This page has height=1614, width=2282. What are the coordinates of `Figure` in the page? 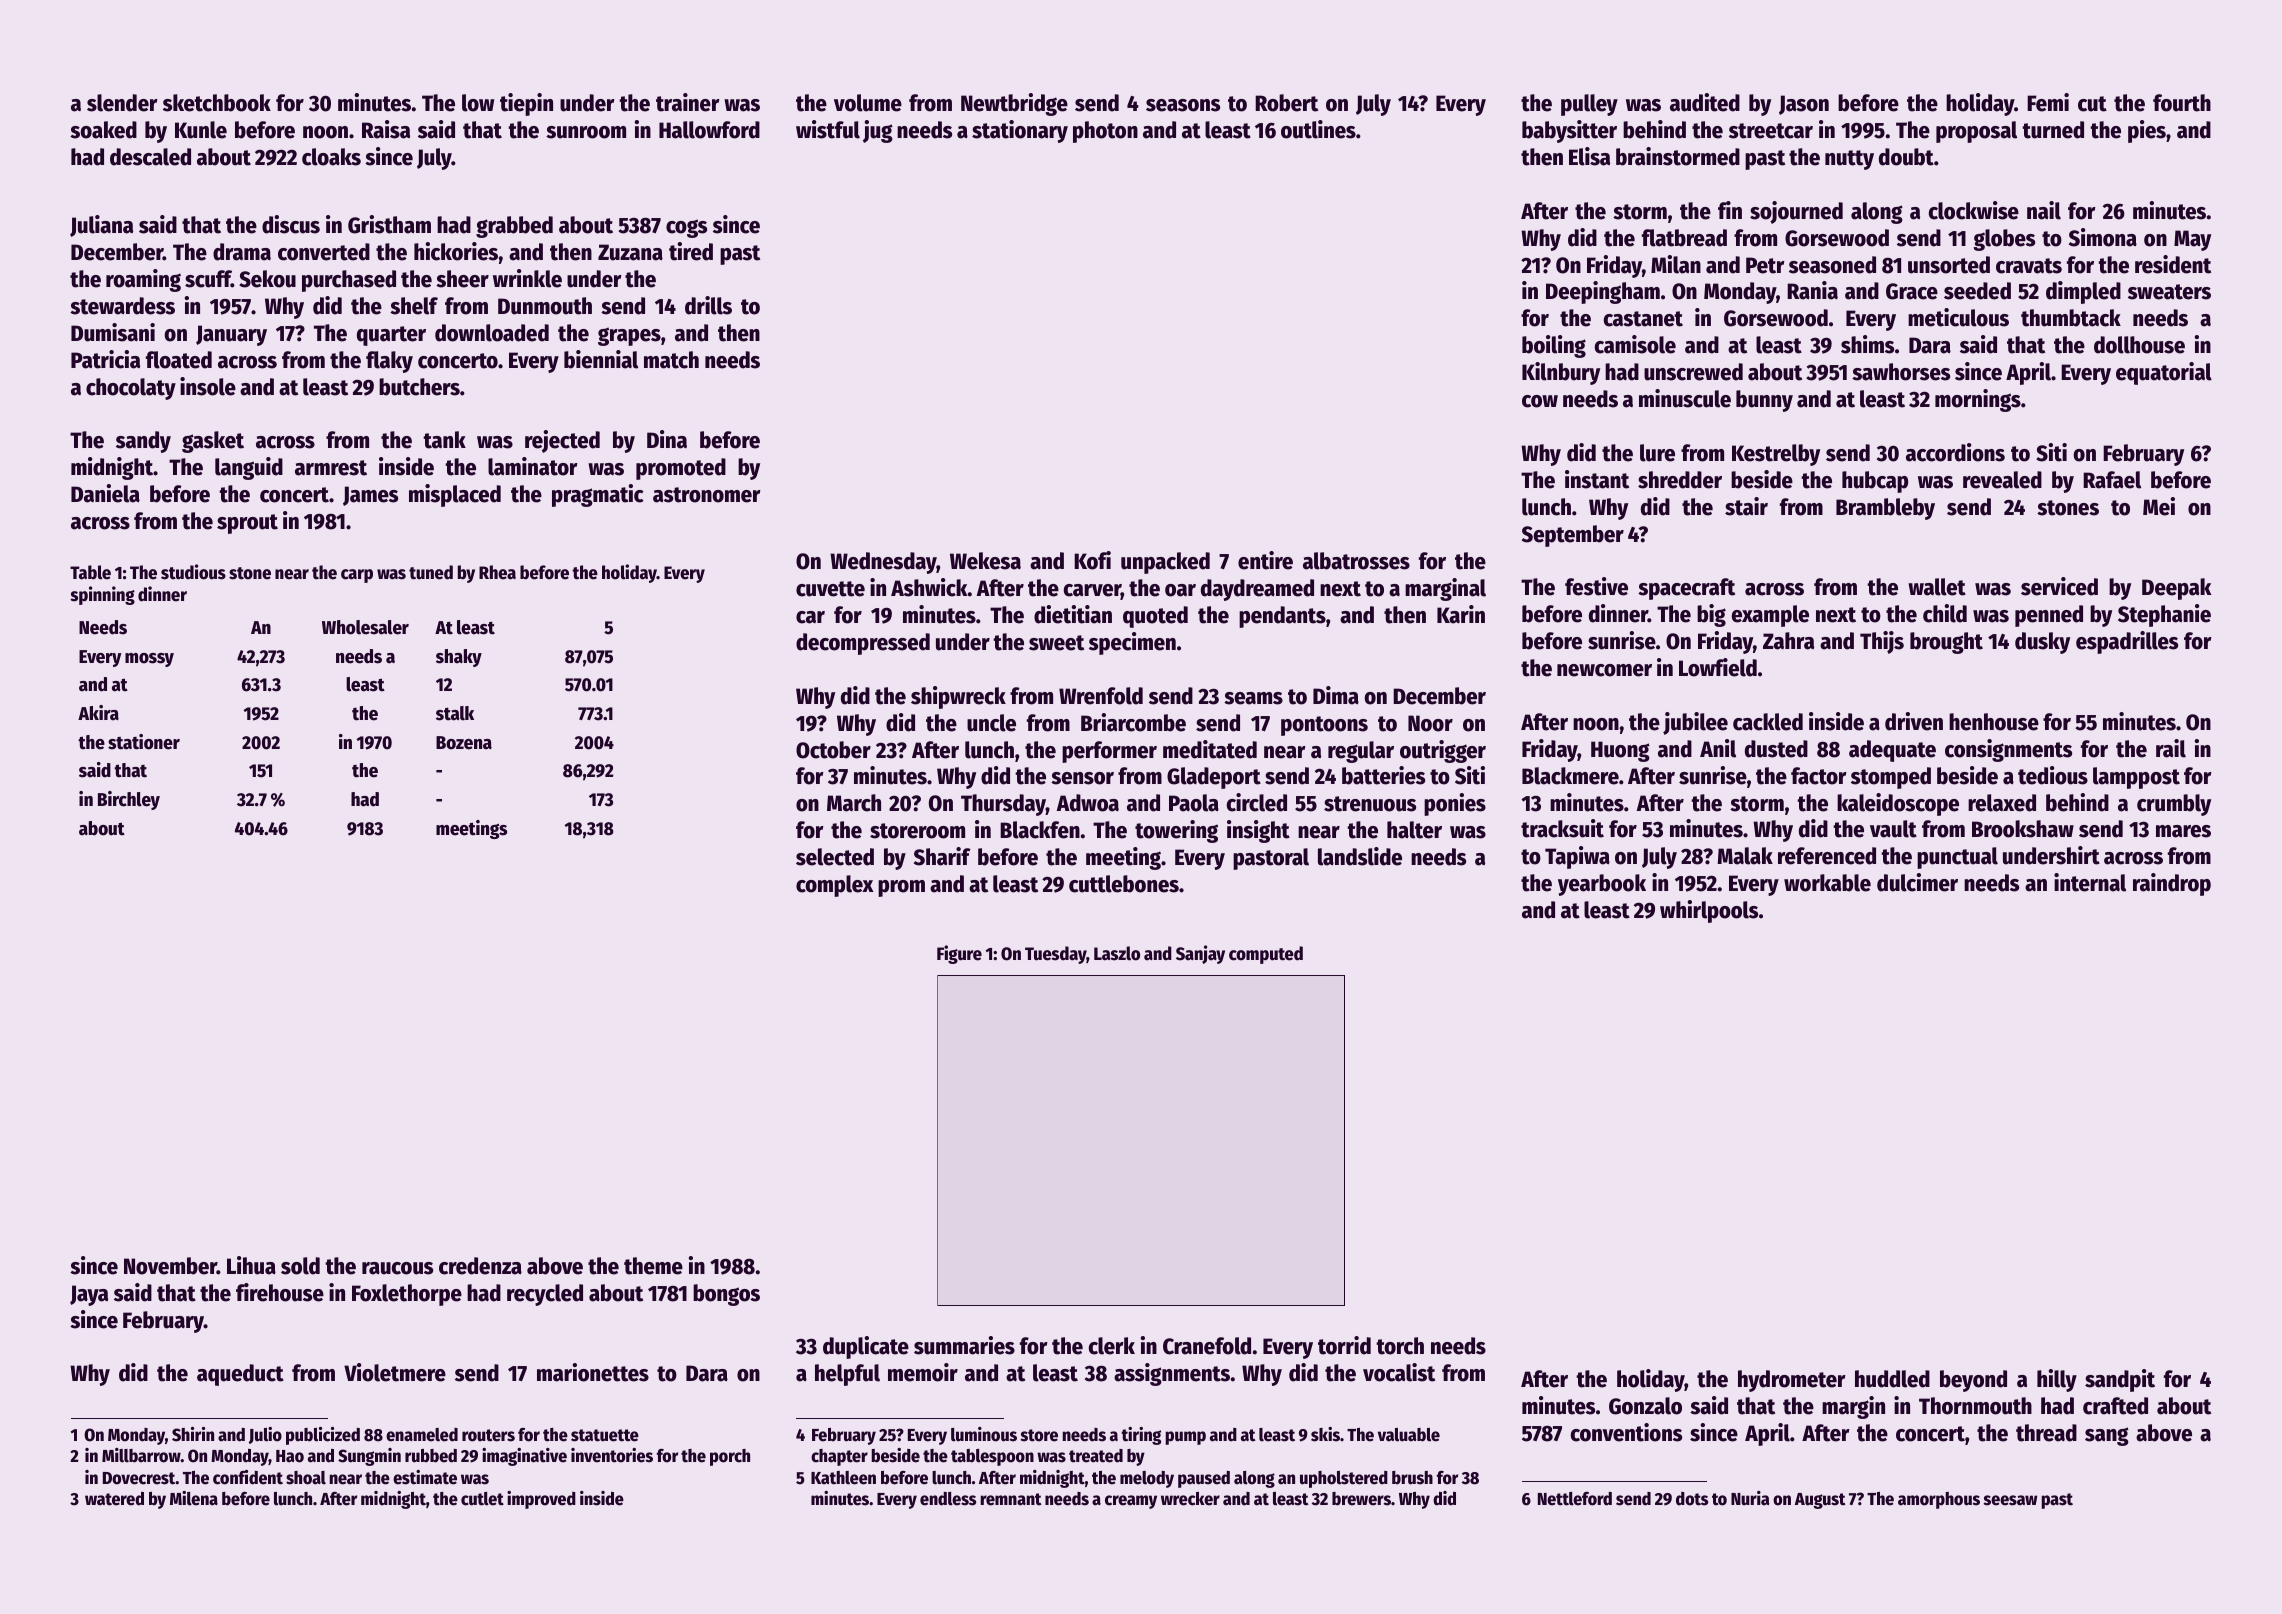 It's located at (959, 954).
